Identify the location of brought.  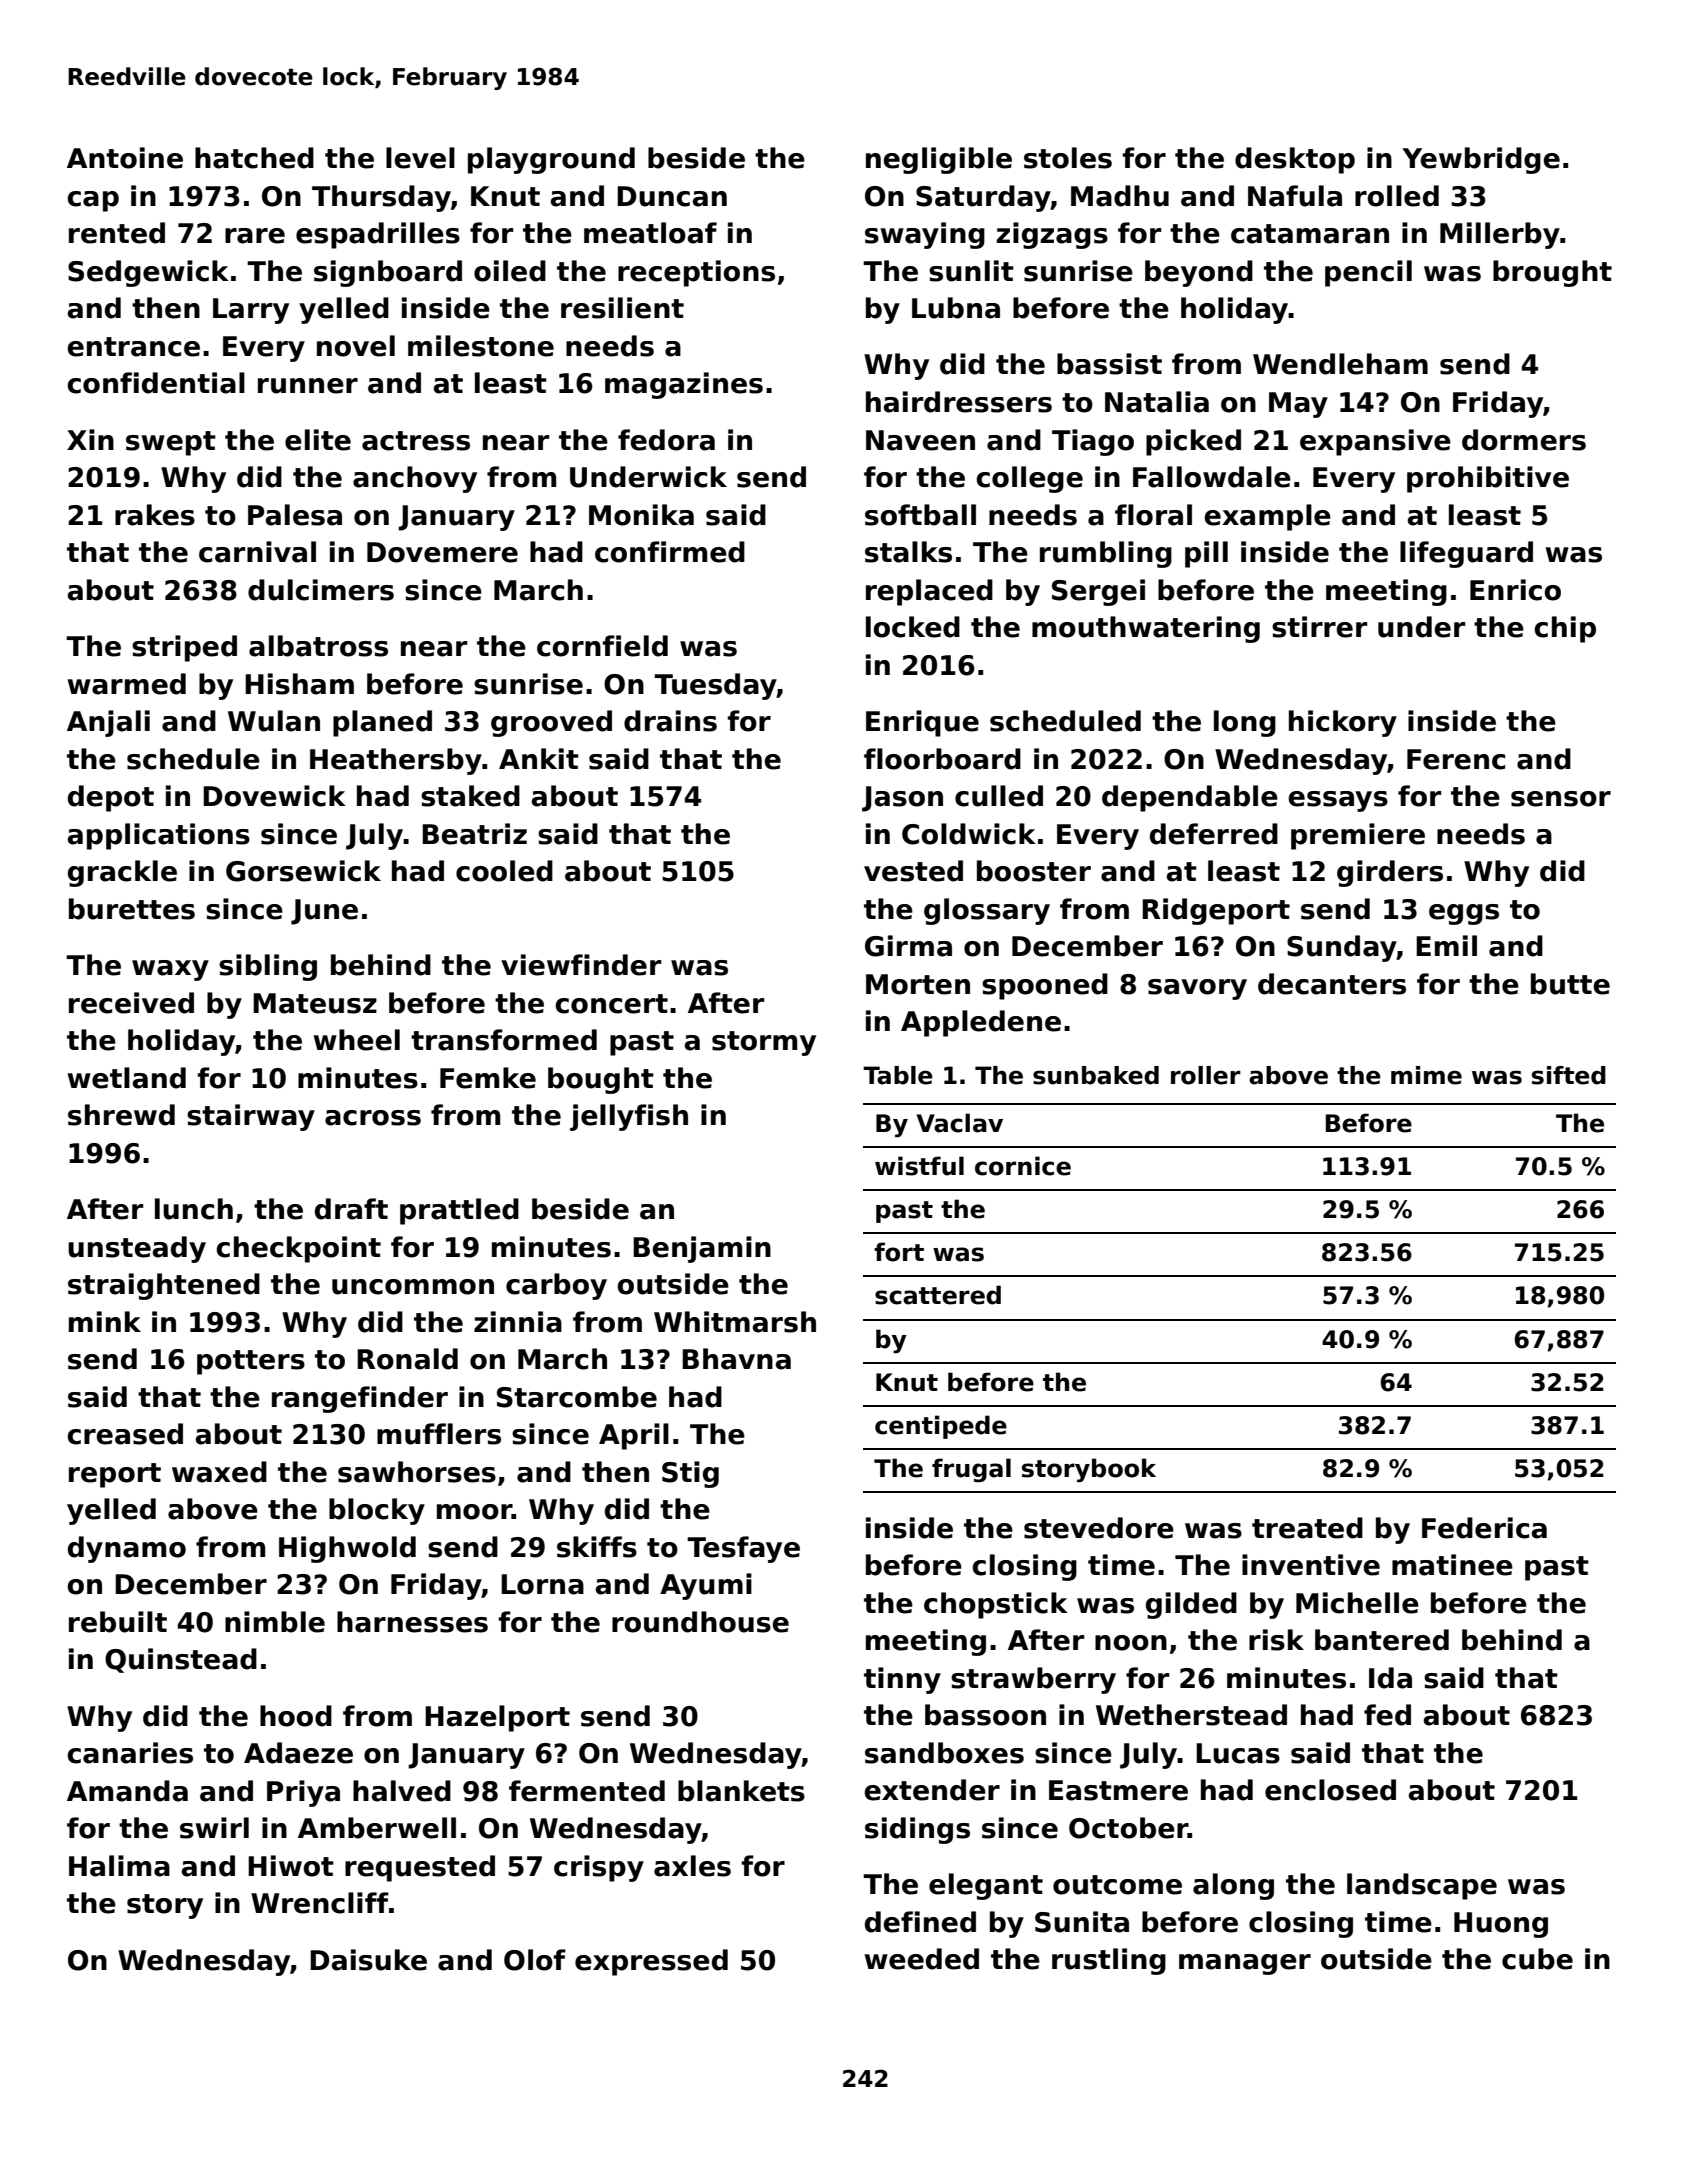
(1552, 273).
